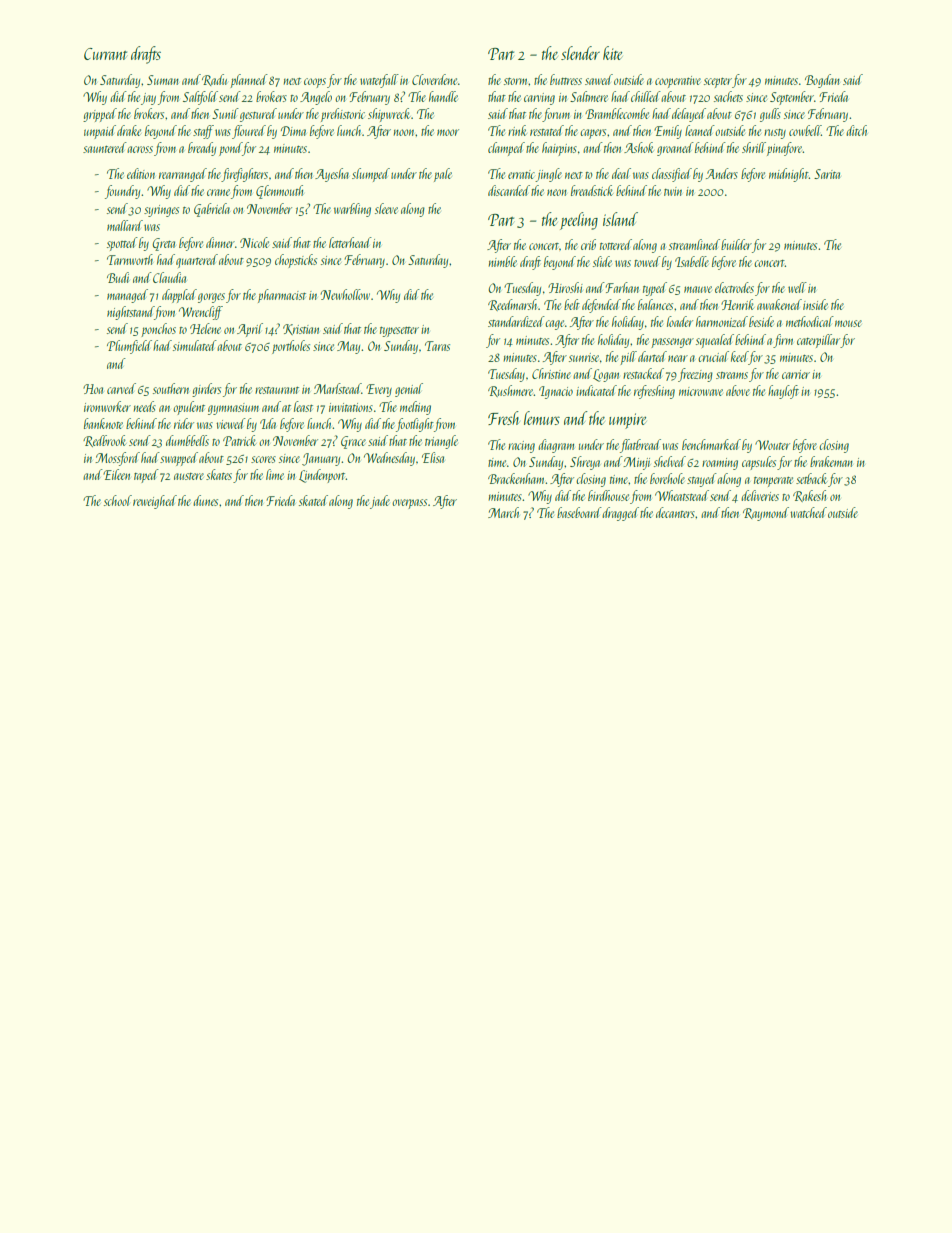 The width and height of the image is (952, 1233). What do you see at coordinates (107, 406) in the image?
I see `ironworker` at bounding box center [107, 406].
